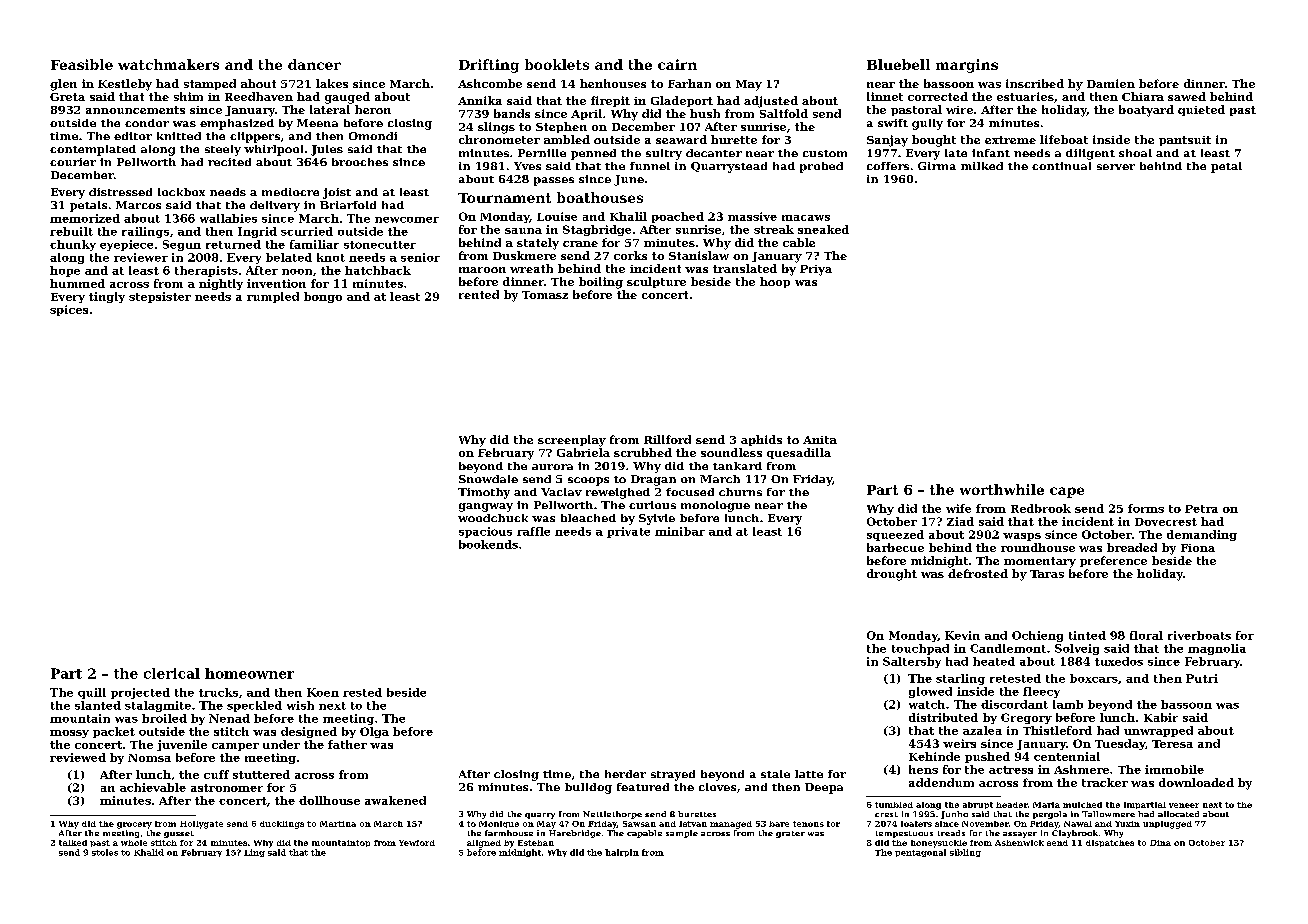 The width and height of the screenshot is (1308, 924). Describe the element at coordinates (485, 532) in the screenshot. I see `spacious` at that location.
